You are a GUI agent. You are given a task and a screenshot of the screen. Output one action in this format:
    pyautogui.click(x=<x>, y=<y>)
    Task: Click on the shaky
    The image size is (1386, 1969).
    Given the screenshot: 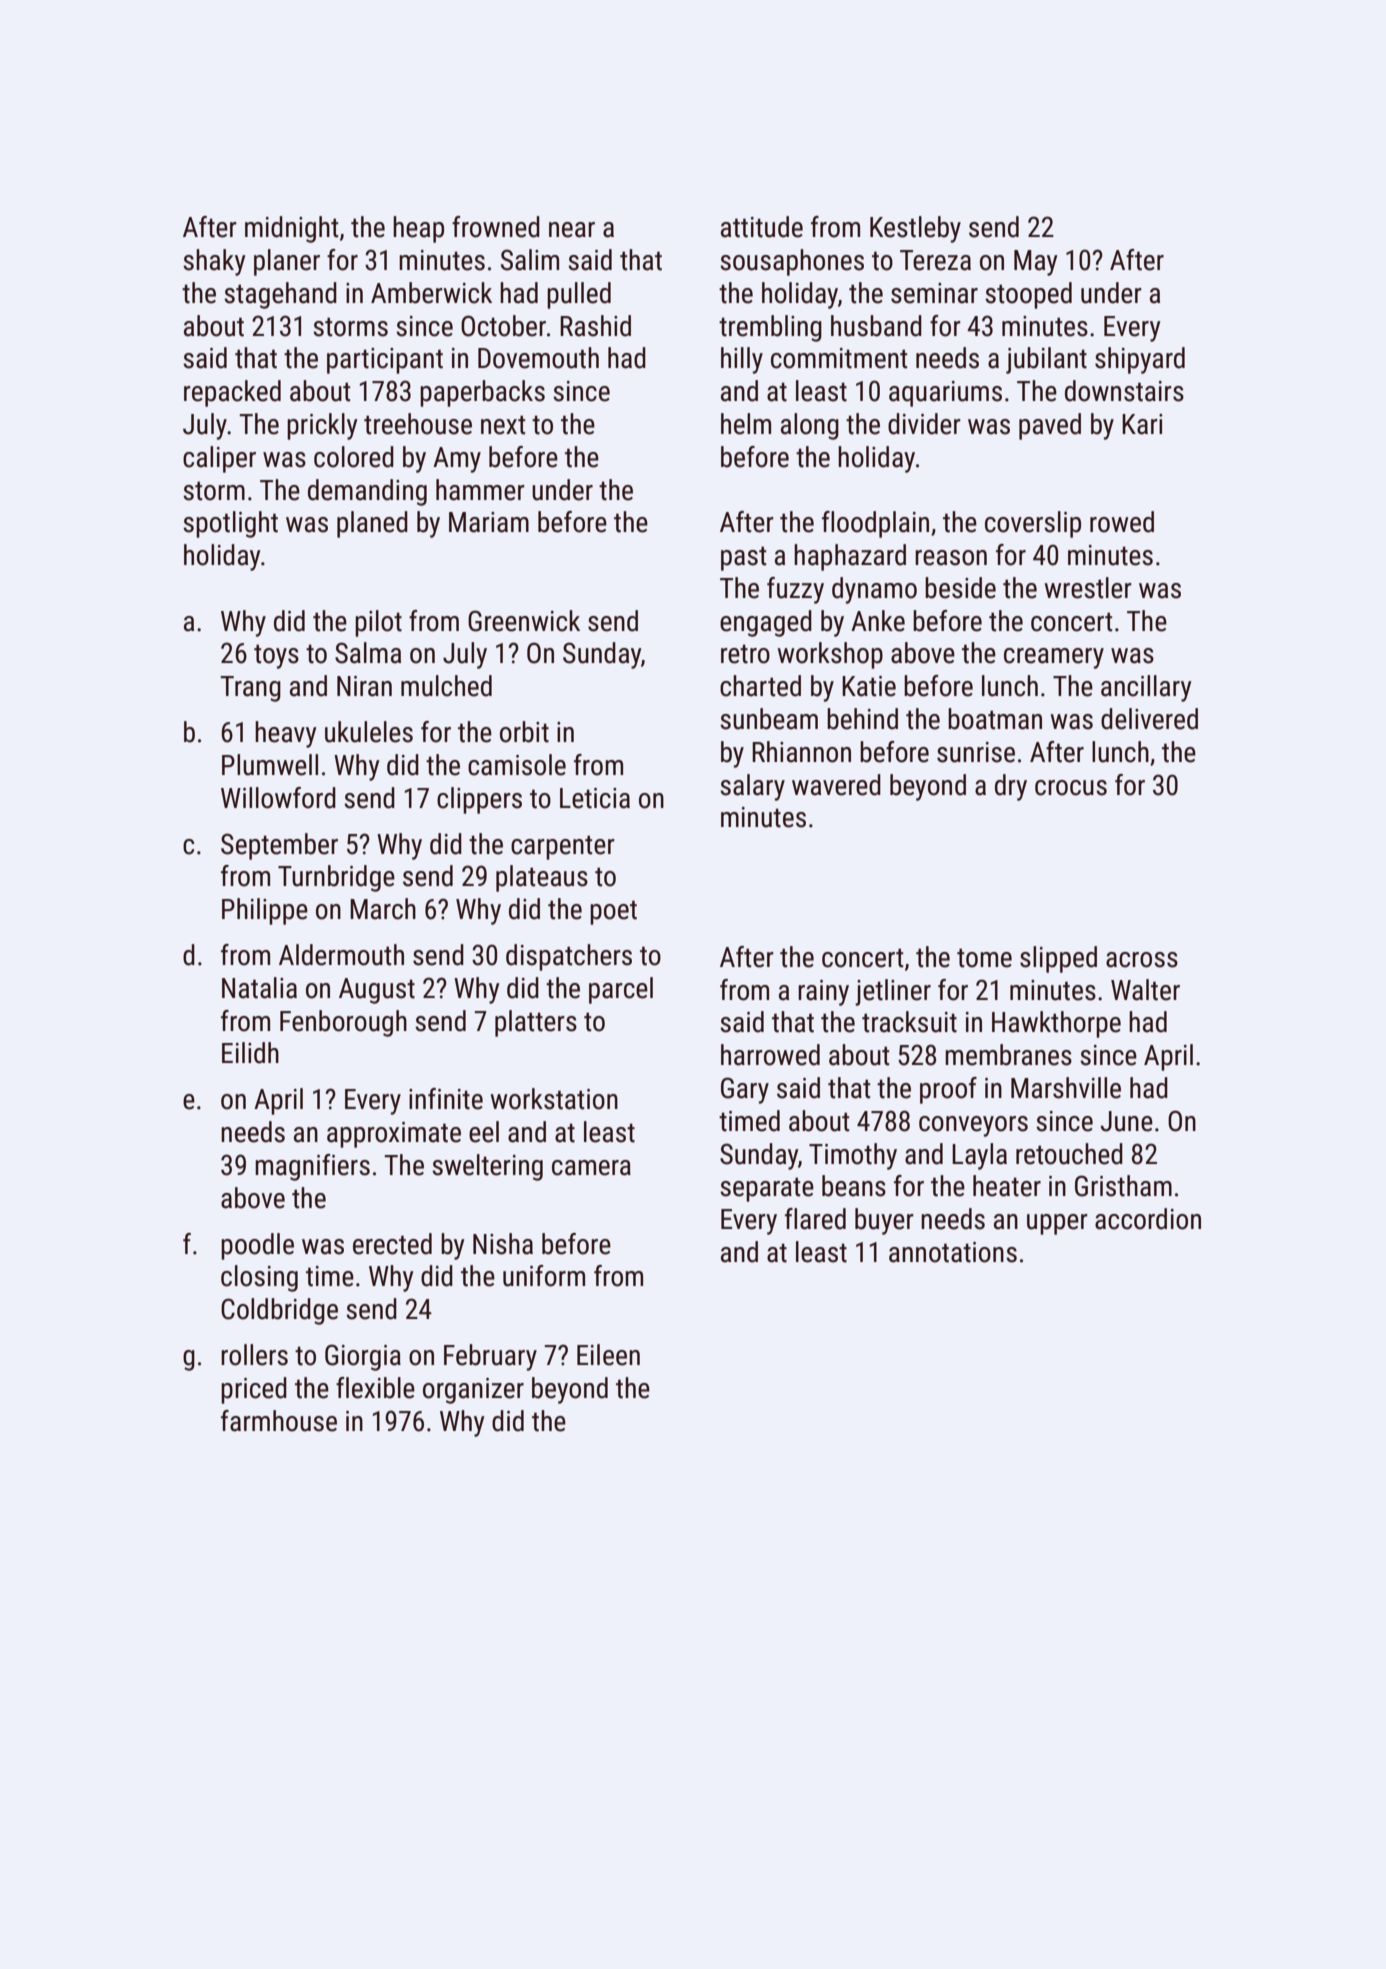 What is the action you would take?
    pyautogui.click(x=214, y=262)
